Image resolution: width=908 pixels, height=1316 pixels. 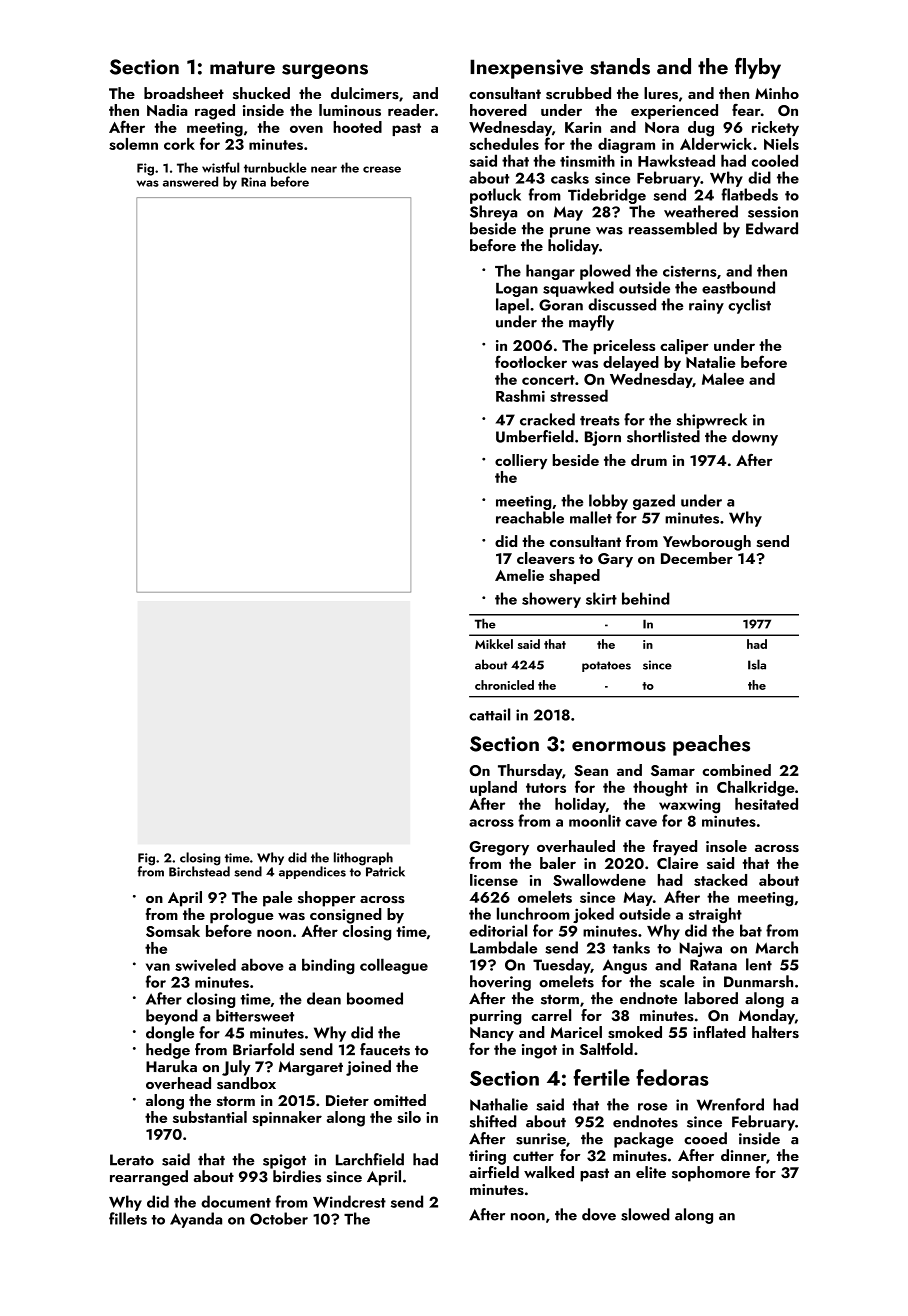 I want to click on Rina, so click(x=253, y=182).
